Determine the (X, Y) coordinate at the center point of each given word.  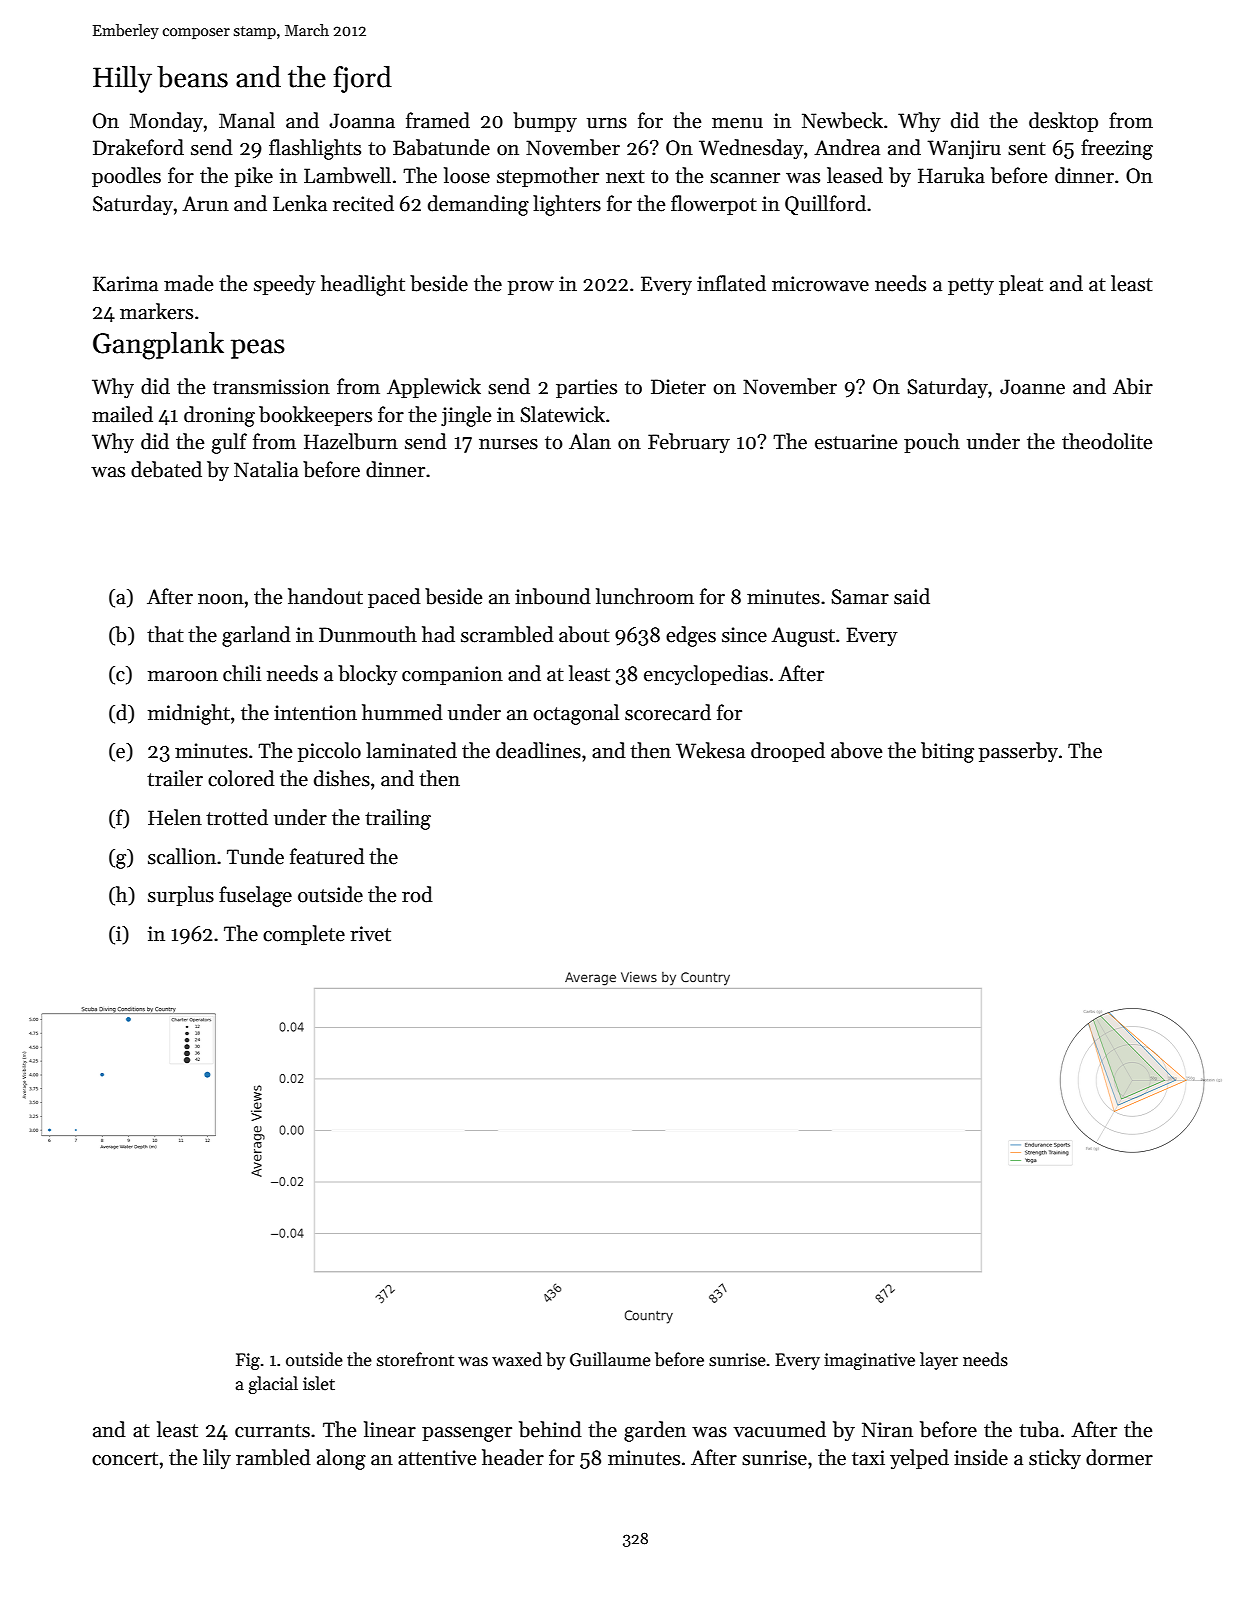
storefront (415, 1359)
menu (737, 123)
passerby (1018, 752)
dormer (1119, 1457)
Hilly (122, 79)
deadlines (538, 750)
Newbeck (842, 120)
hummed (402, 712)
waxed (517, 1359)
